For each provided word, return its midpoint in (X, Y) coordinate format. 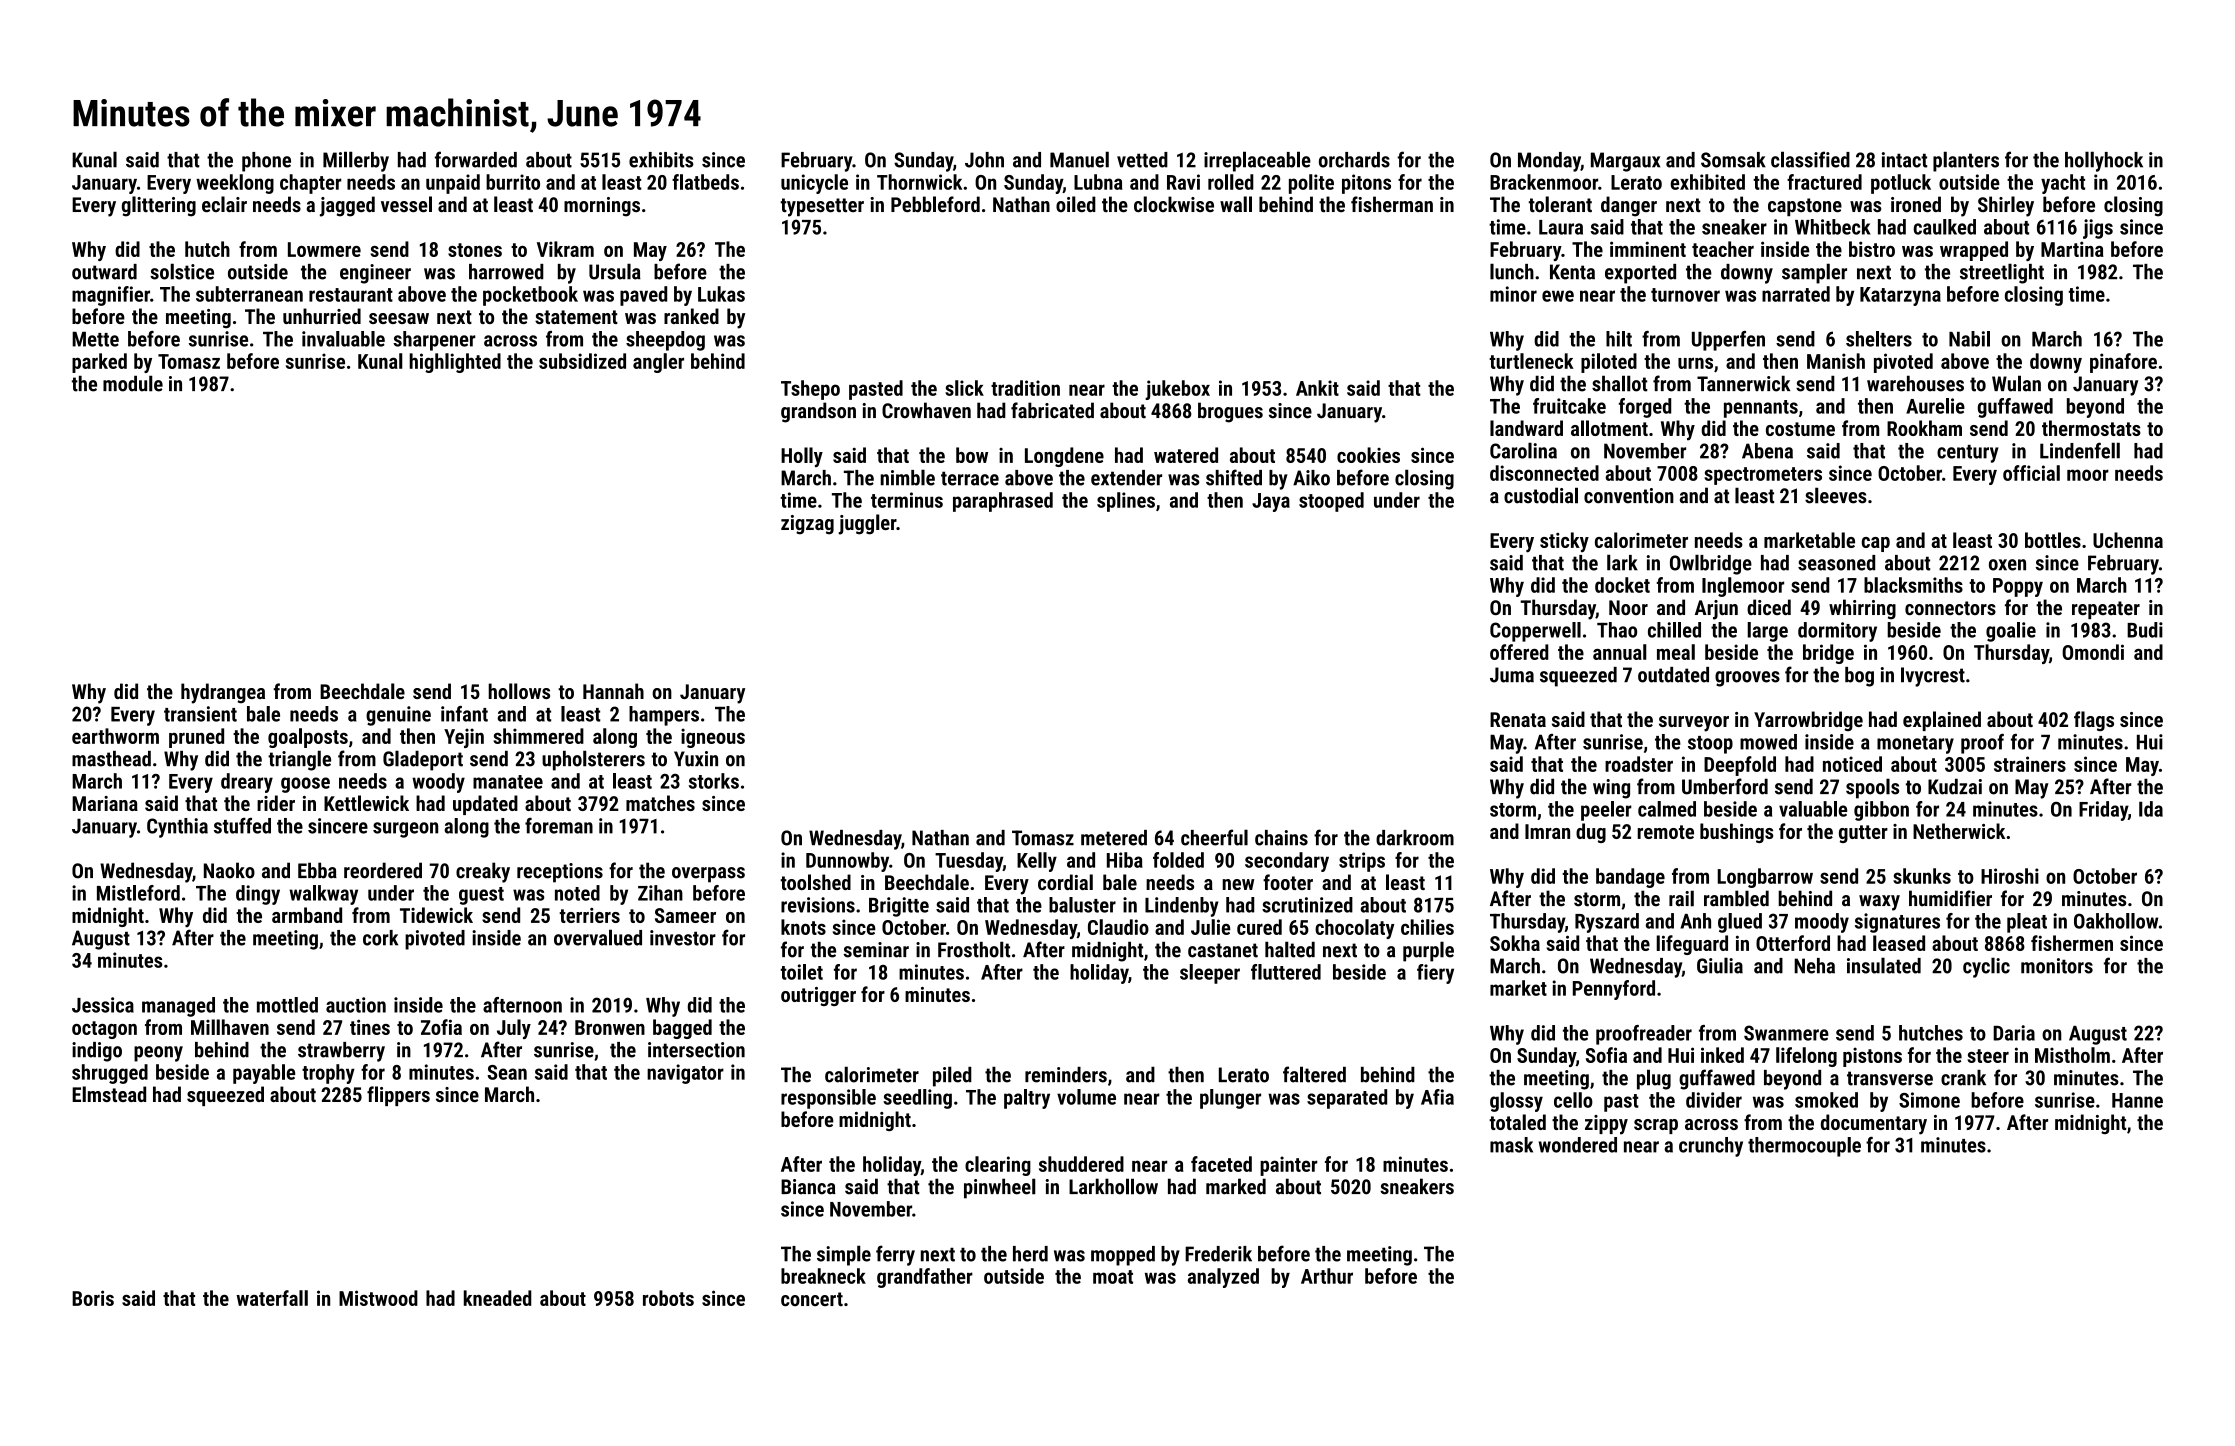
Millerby (356, 161)
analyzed (1223, 1278)
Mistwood (378, 1298)
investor (683, 938)
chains (1281, 838)
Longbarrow (1765, 878)
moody (1822, 923)
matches (660, 803)
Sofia (1606, 1055)
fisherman (1392, 204)
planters (1966, 161)
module (133, 383)
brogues (1230, 412)
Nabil (1969, 339)
